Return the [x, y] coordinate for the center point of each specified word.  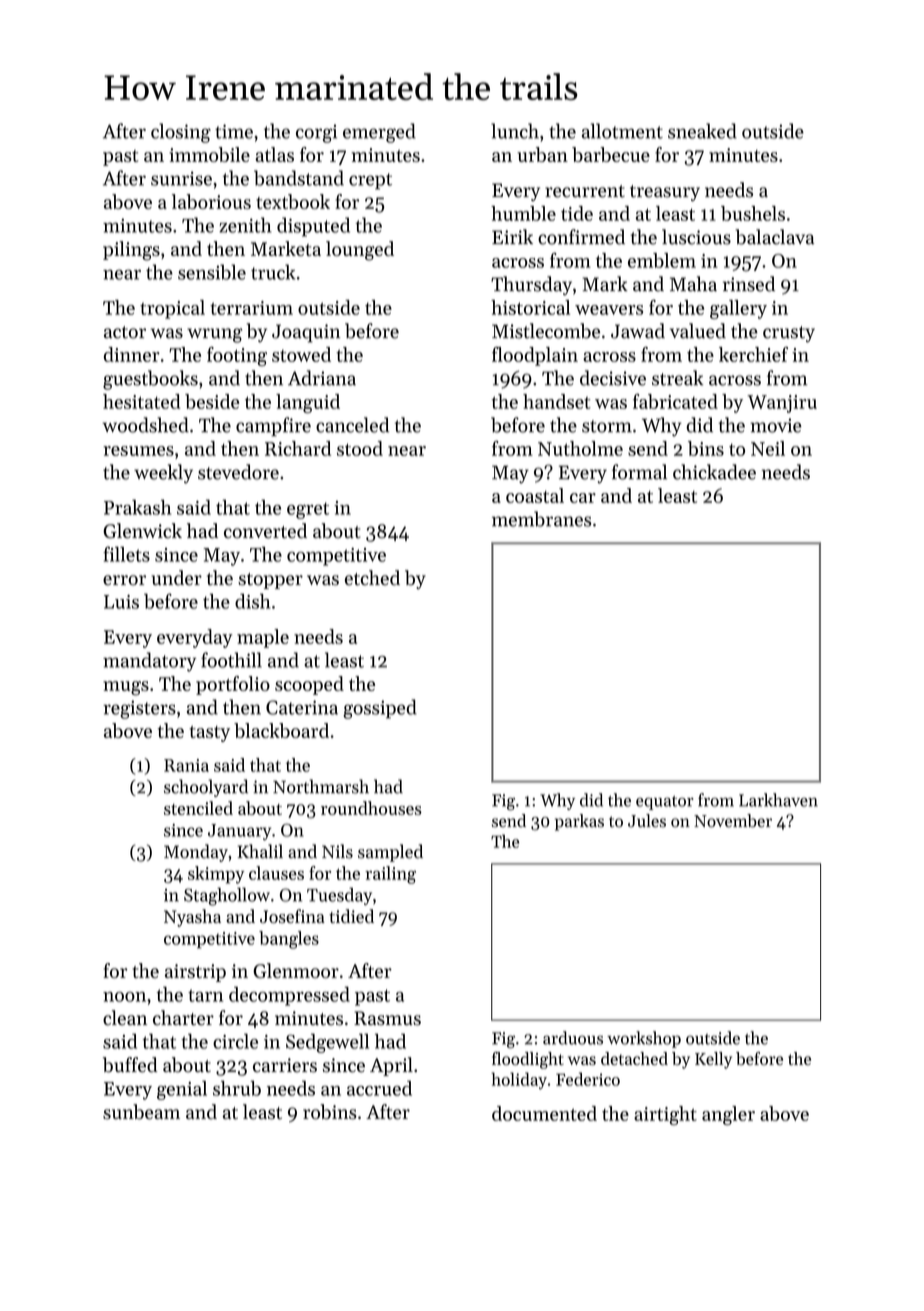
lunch [515, 131]
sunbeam [141, 1112]
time [234, 131]
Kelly [713, 1060]
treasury [665, 193]
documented [544, 1113]
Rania [186, 765]
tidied [351, 916]
